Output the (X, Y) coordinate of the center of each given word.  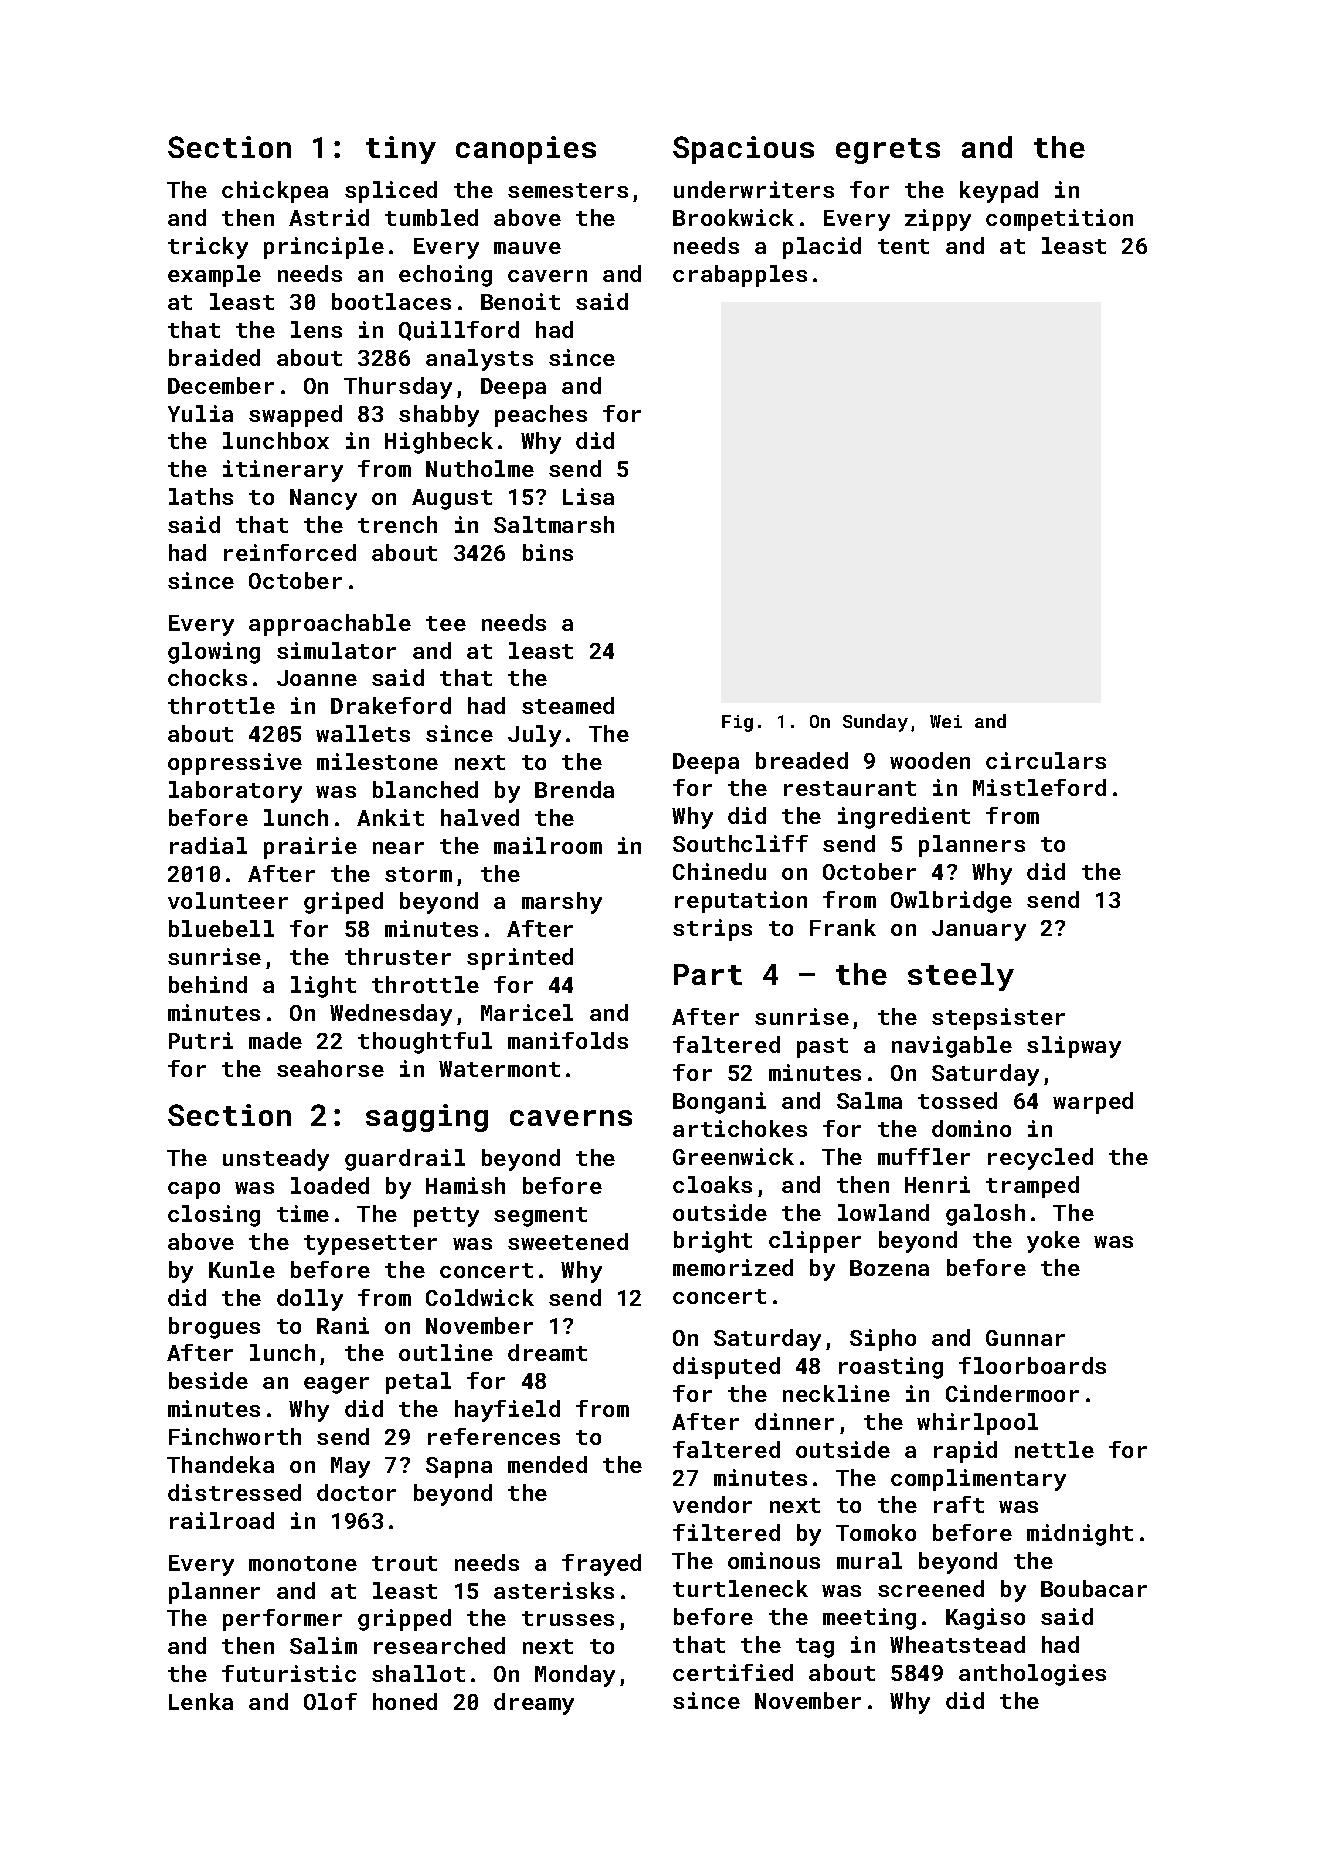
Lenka (201, 1701)
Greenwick (733, 1156)
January (979, 930)
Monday (575, 1676)
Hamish (465, 1185)
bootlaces (391, 301)
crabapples (740, 276)
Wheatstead (957, 1644)
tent (903, 246)
